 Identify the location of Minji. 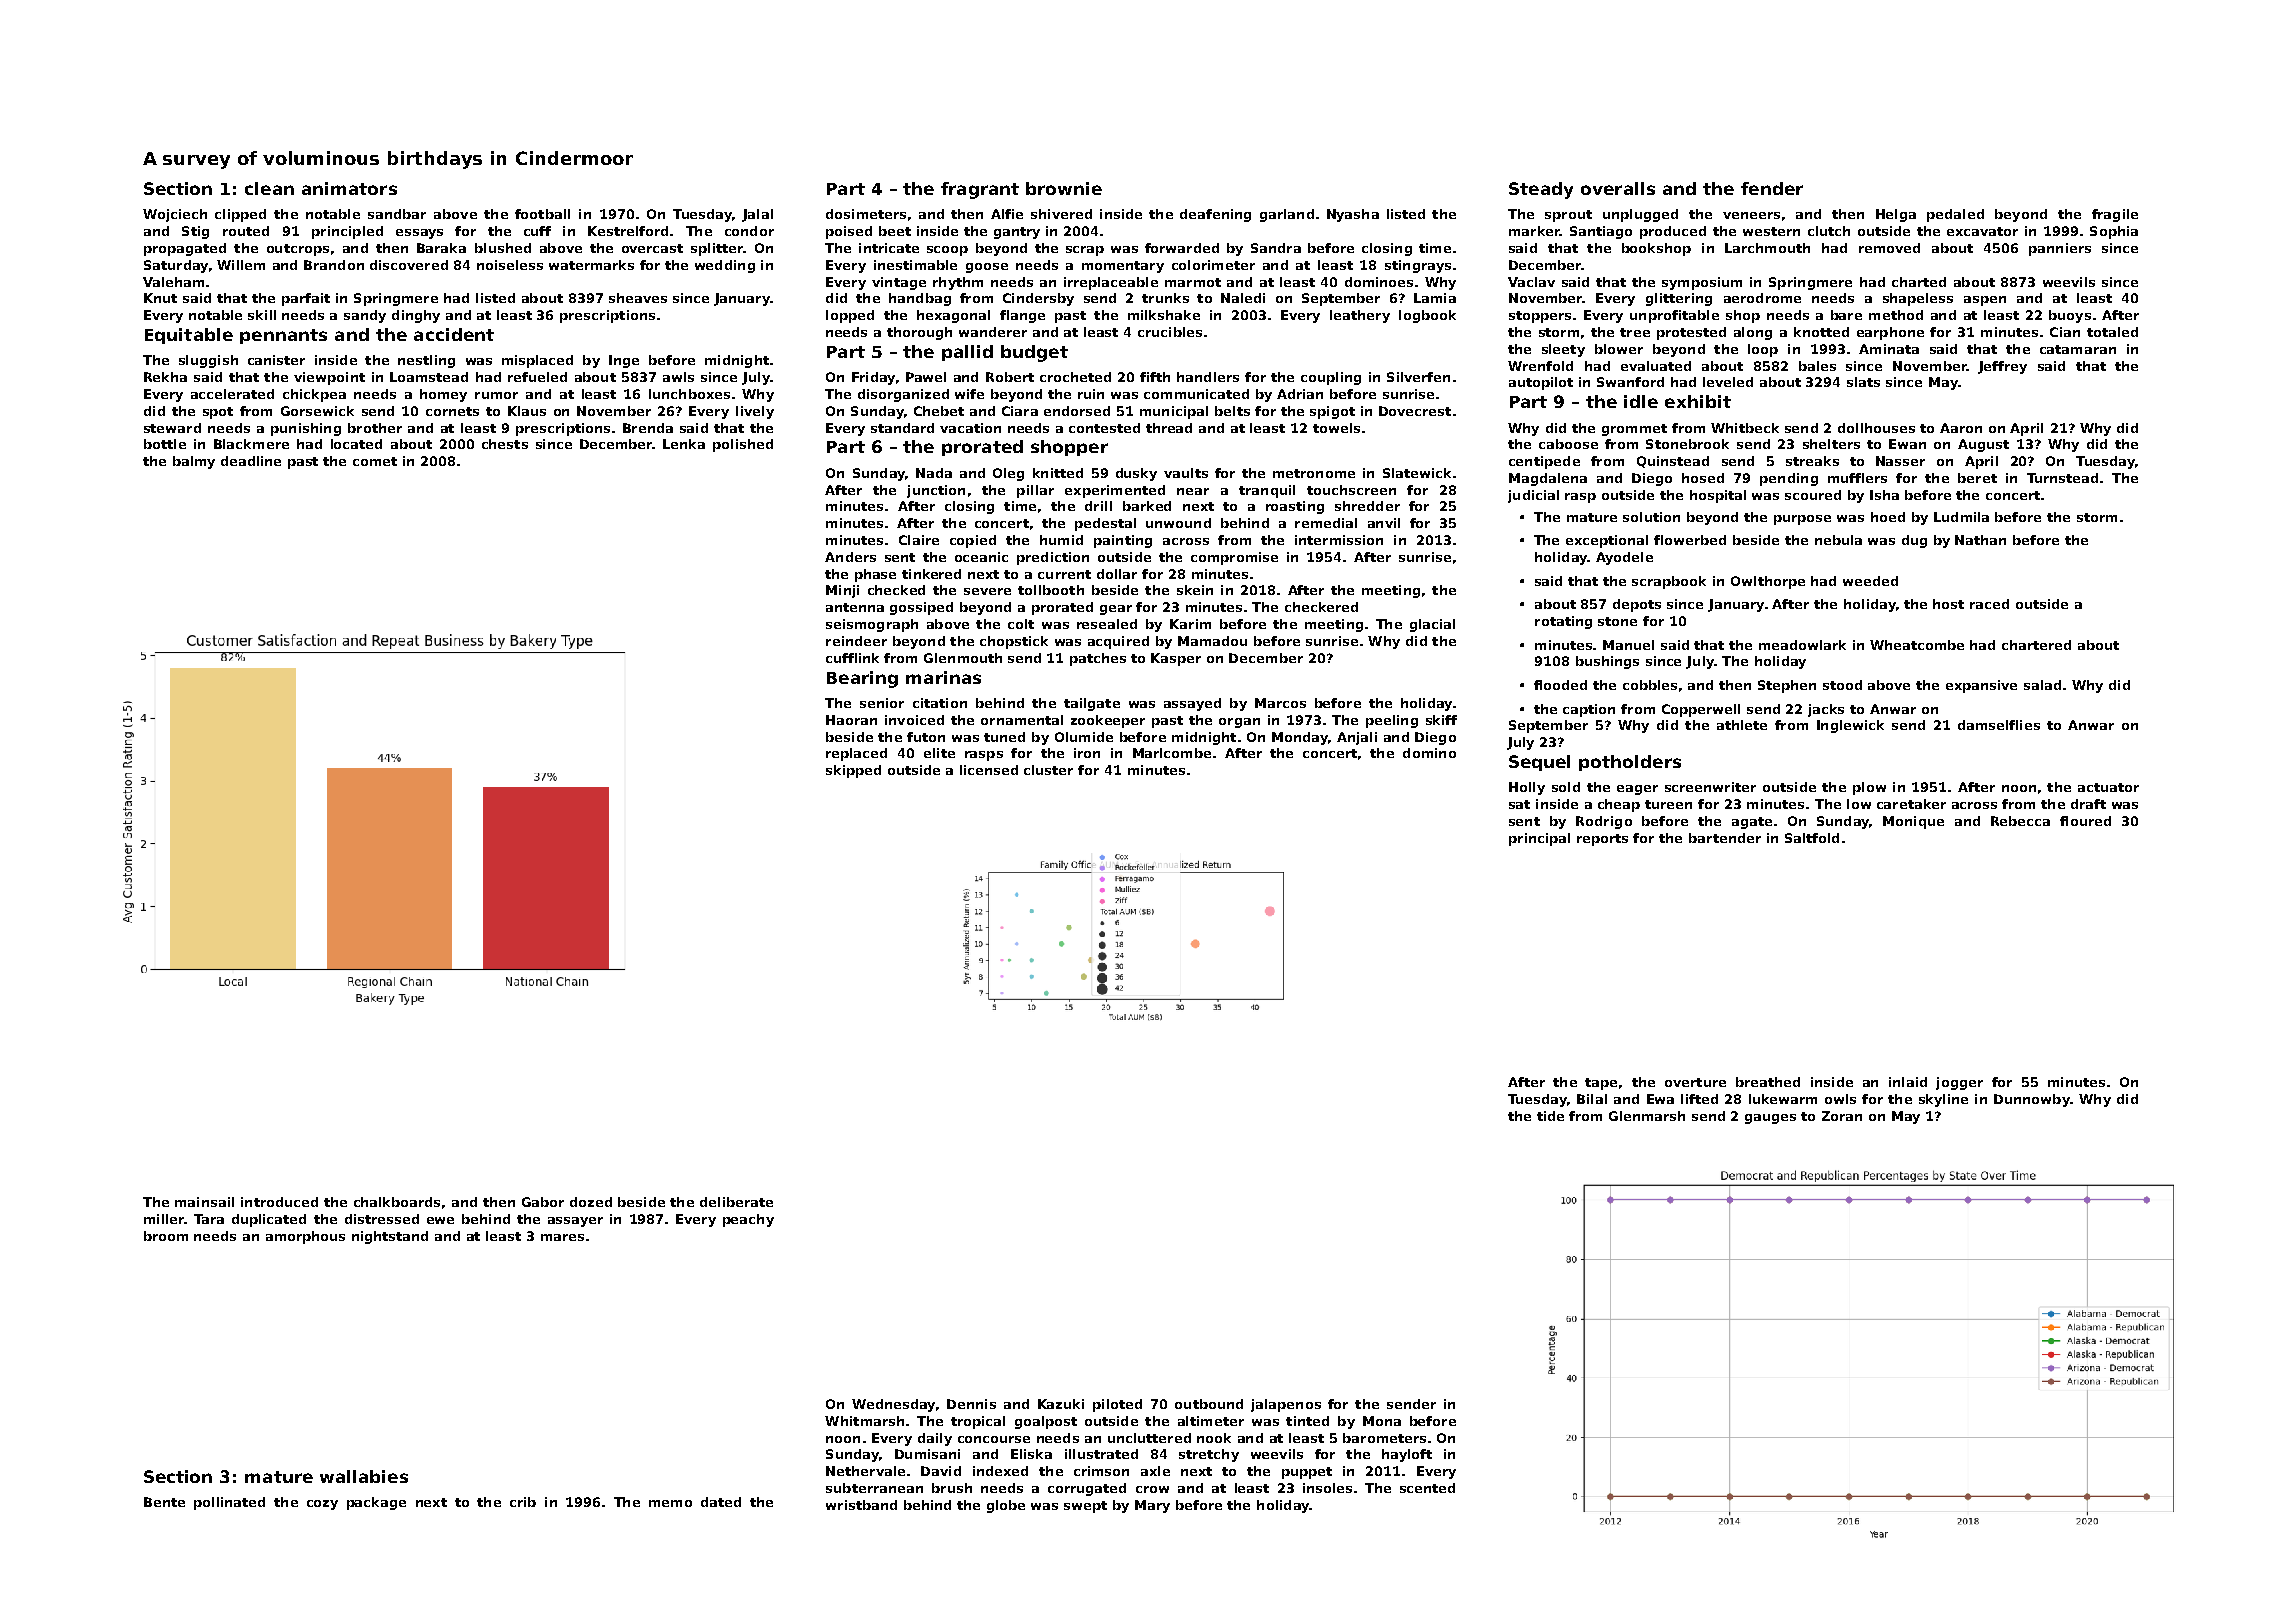
(842, 591).
